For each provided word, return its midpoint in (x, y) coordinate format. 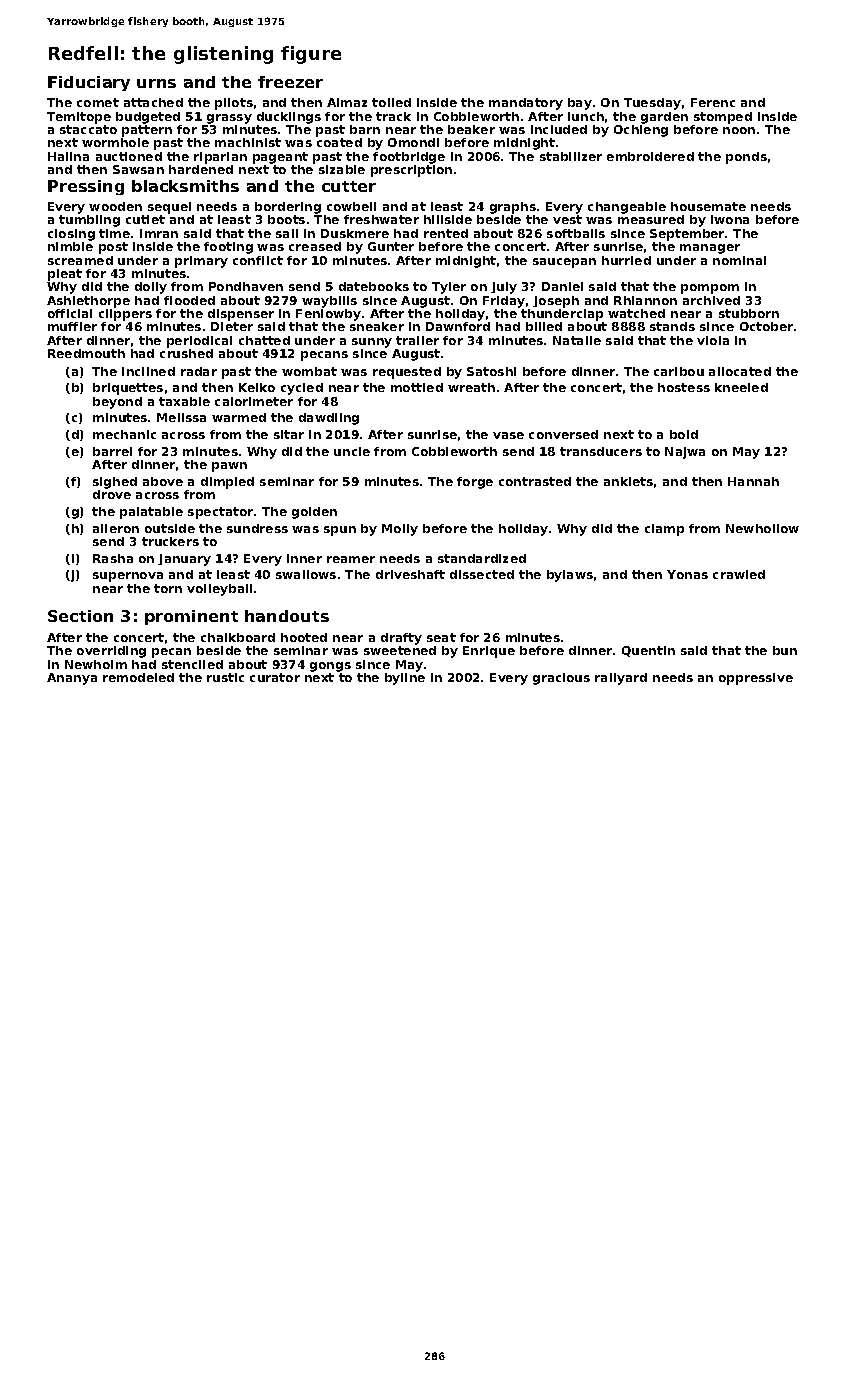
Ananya (72, 679)
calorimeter (254, 401)
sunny (372, 343)
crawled (739, 574)
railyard (621, 679)
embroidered (650, 156)
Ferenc (713, 102)
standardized (482, 558)
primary (201, 262)
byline (405, 679)
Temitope (79, 118)
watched (636, 313)
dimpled (227, 483)
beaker (471, 129)
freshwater (381, 219)
